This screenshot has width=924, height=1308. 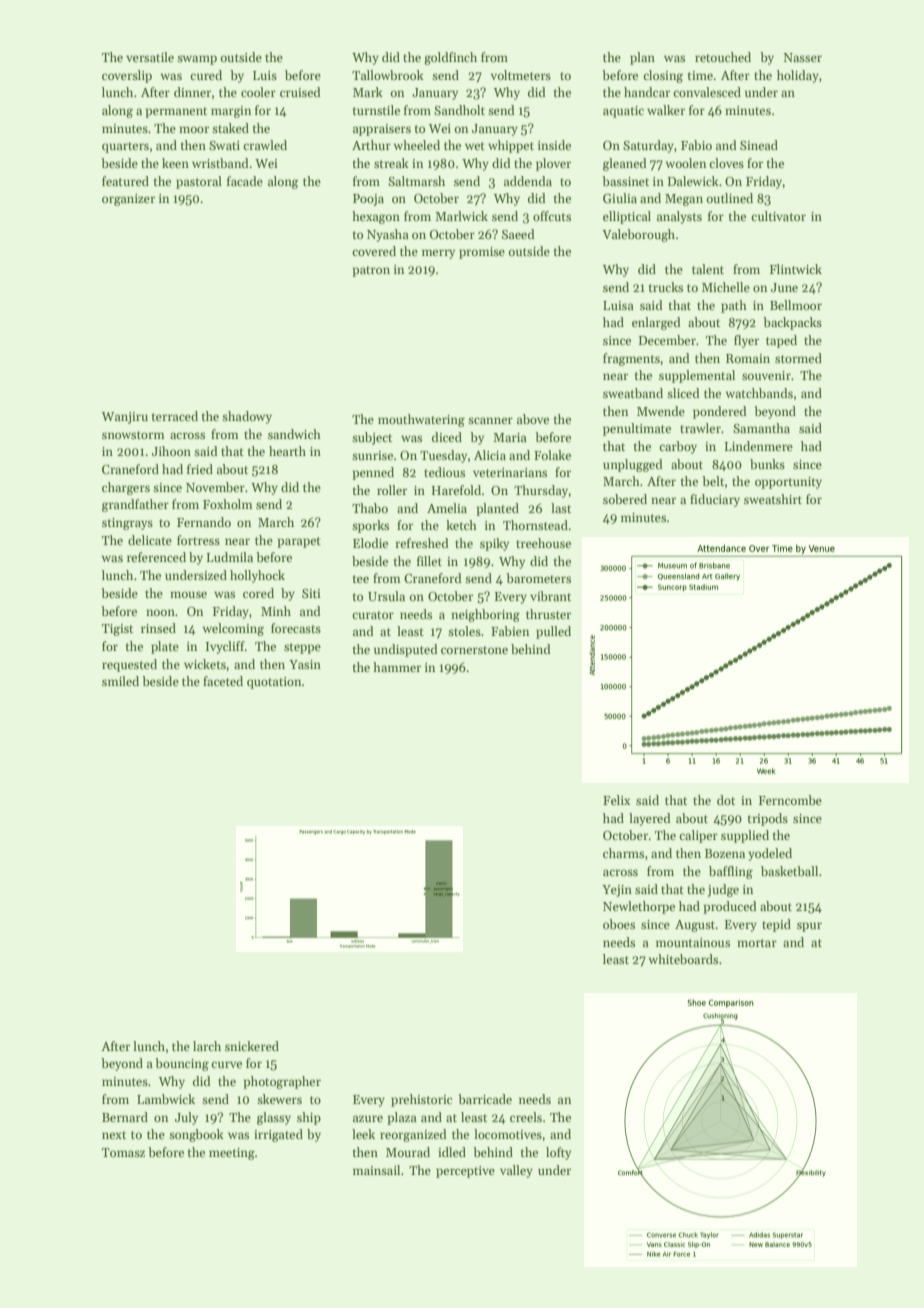 I want to click on smiled, so click(x=120, y=681).
